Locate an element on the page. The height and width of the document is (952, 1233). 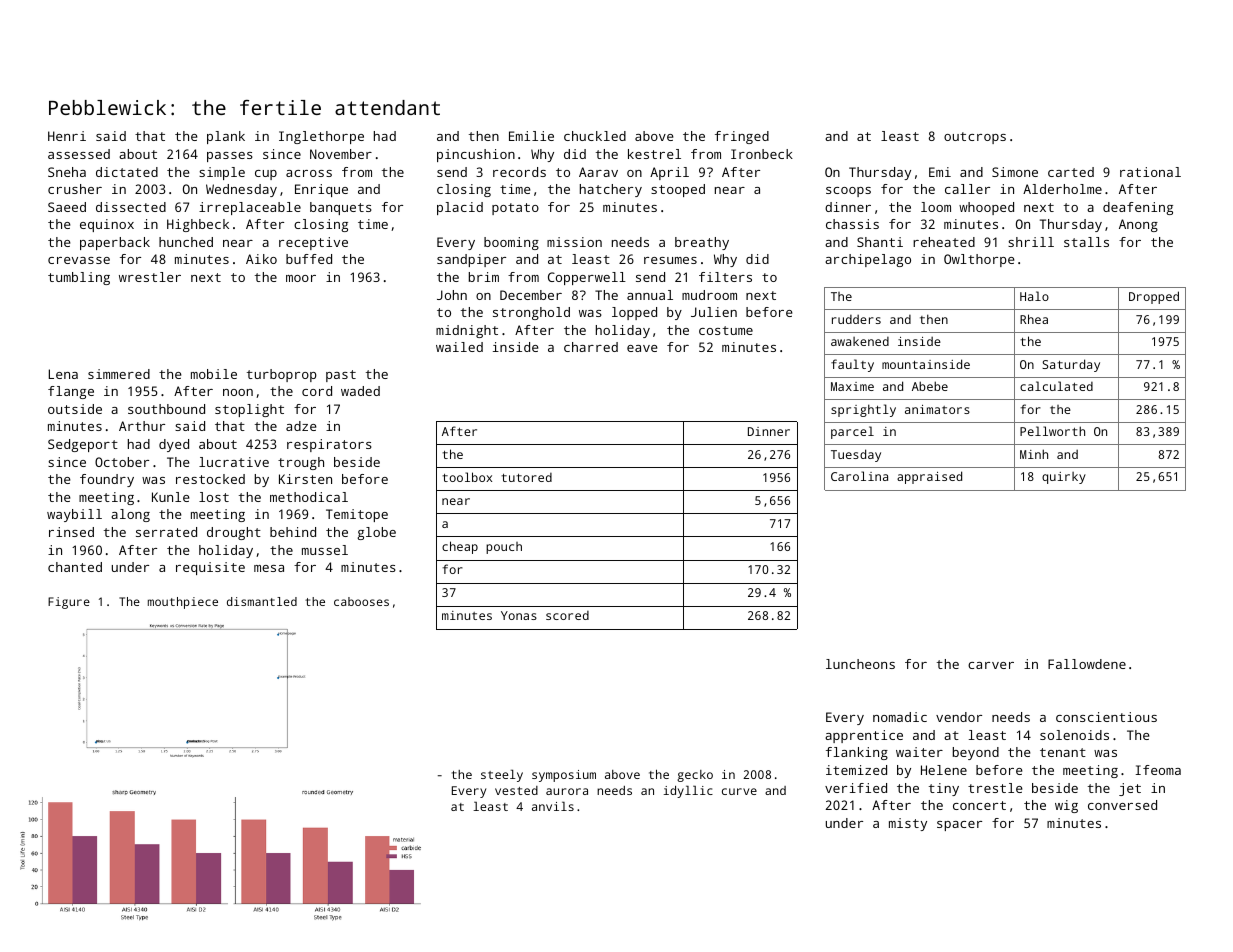
mission is located at coordinates (574, 242).
